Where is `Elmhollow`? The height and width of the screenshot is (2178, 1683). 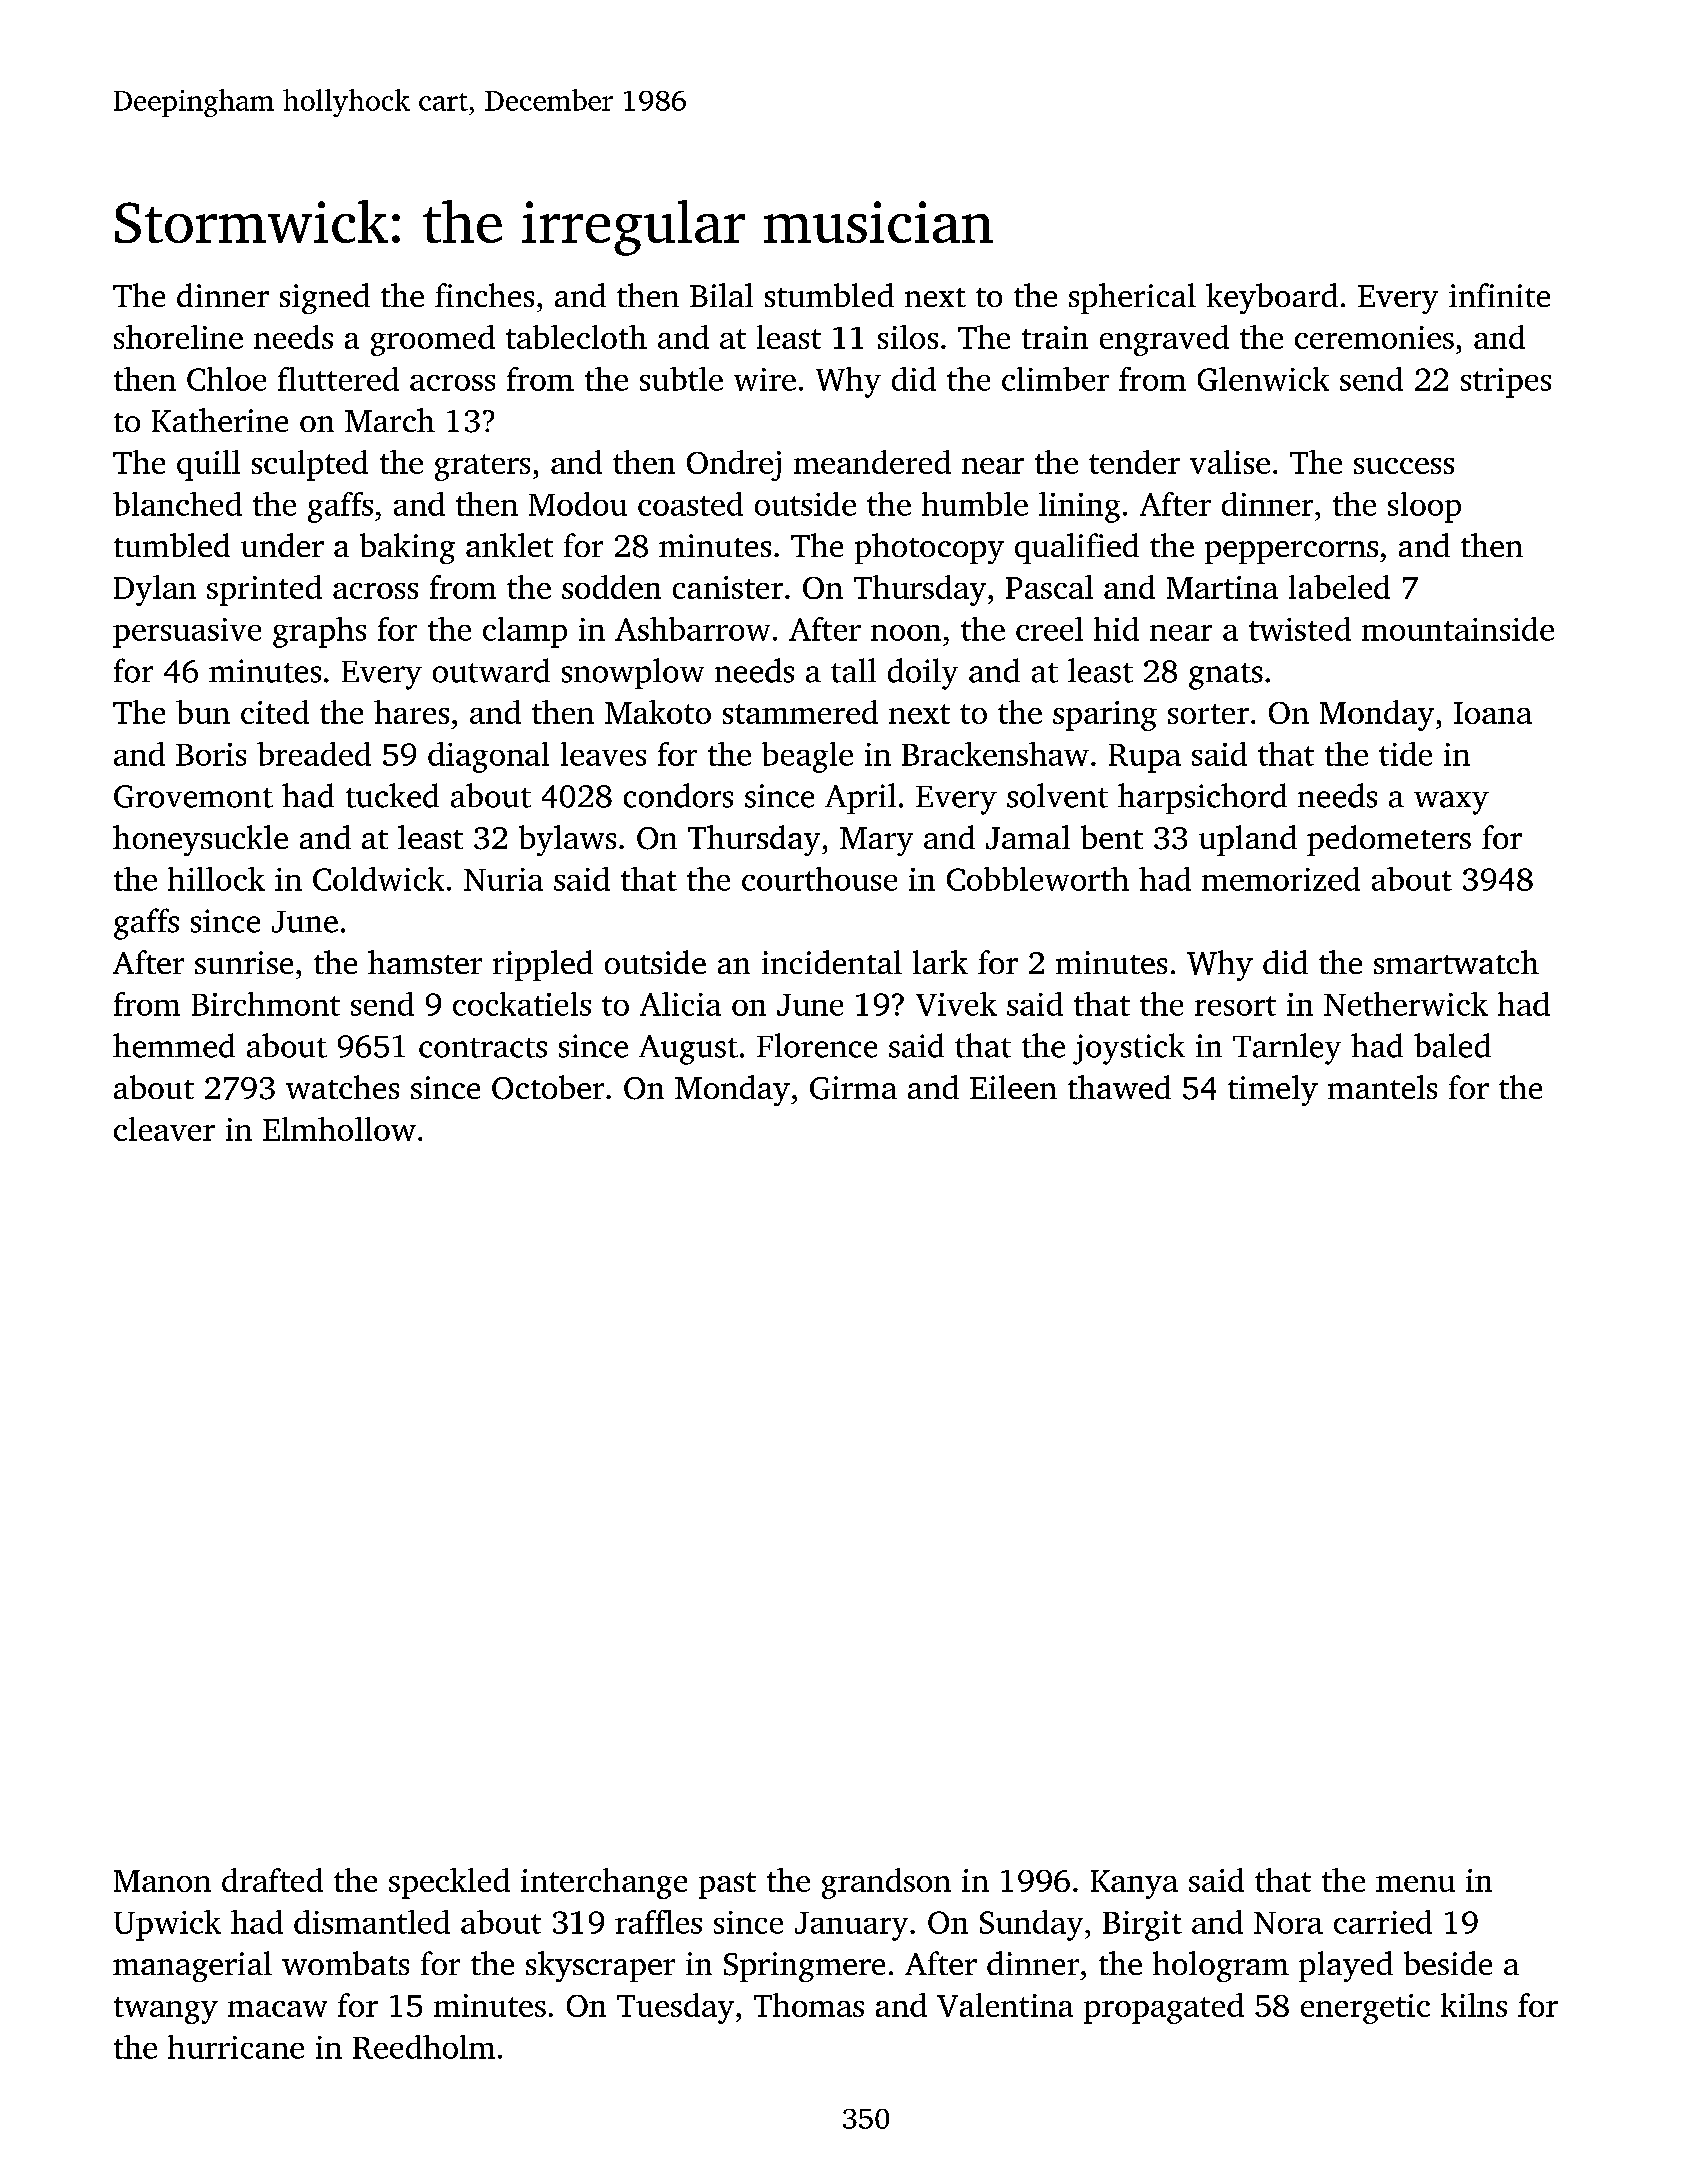 Elmhollow is located at coordinates (339, 1129).
